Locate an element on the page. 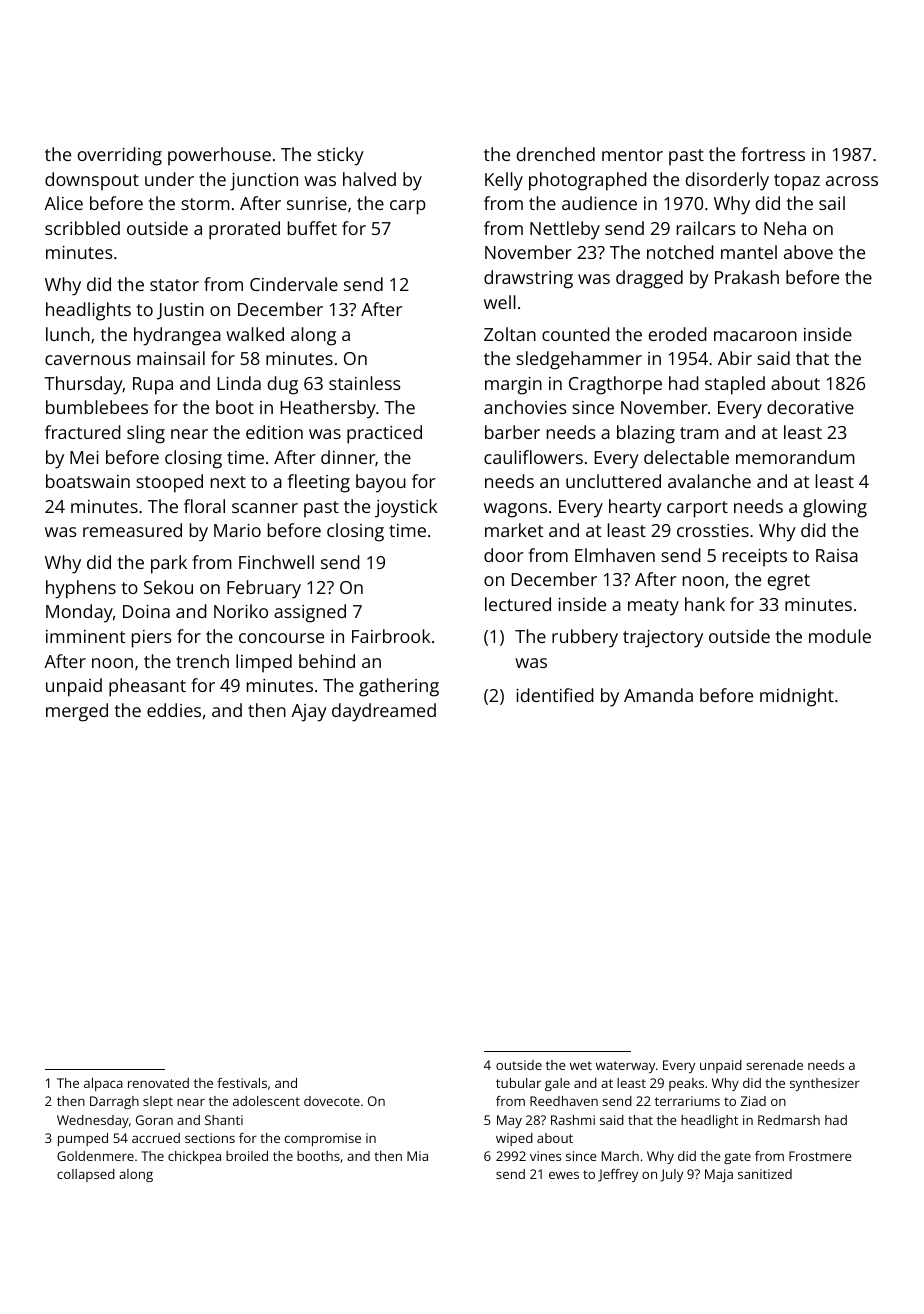  junction is located at coordinates (264, 182).
